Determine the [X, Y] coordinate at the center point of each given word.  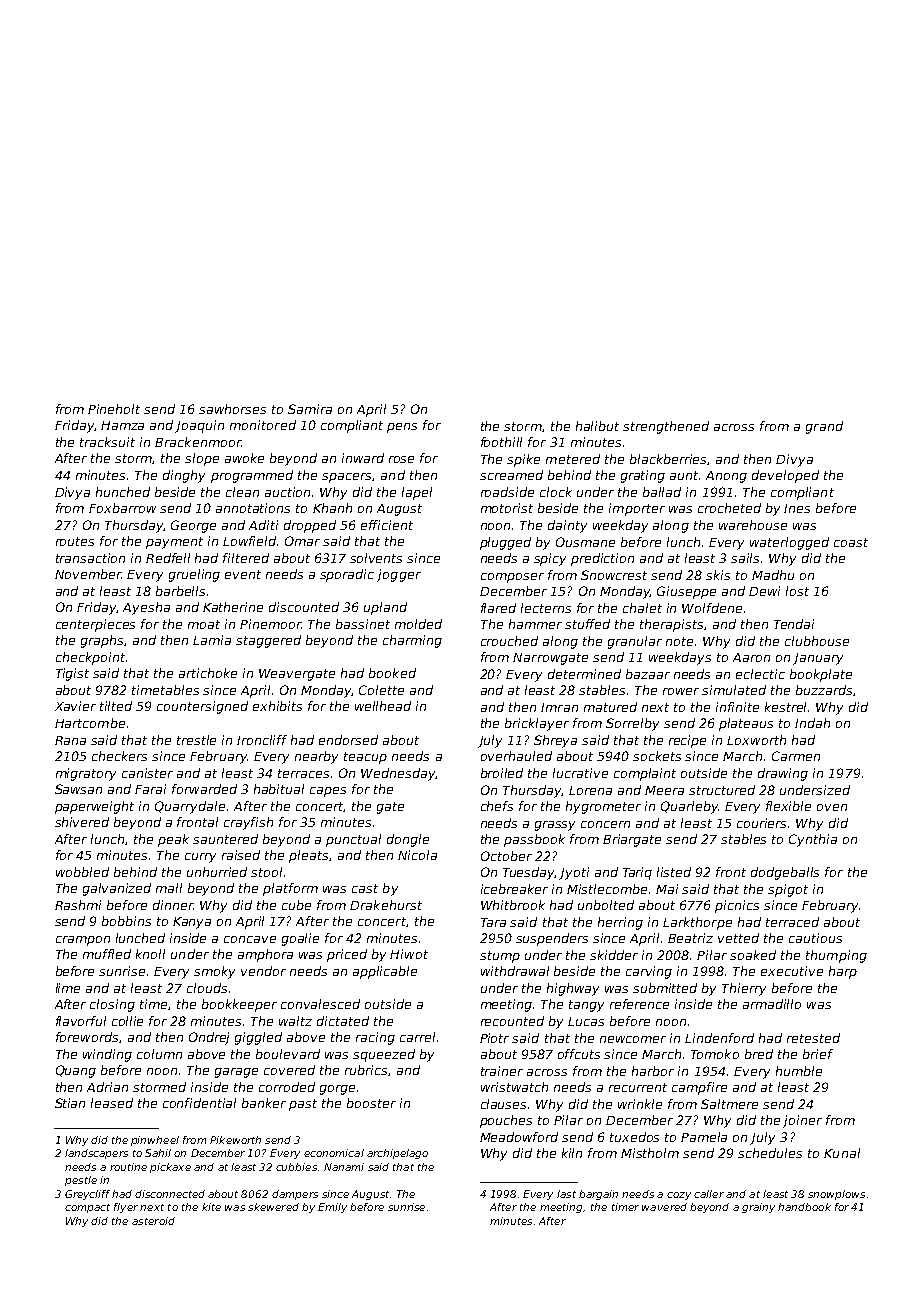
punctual [353, 840]
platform [290, 889]
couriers [761, 823]
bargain [598, 1195]
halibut [597, 426]
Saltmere [729, 1104]
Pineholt [114, 409]
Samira [310, 409]
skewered [273, 1207]
